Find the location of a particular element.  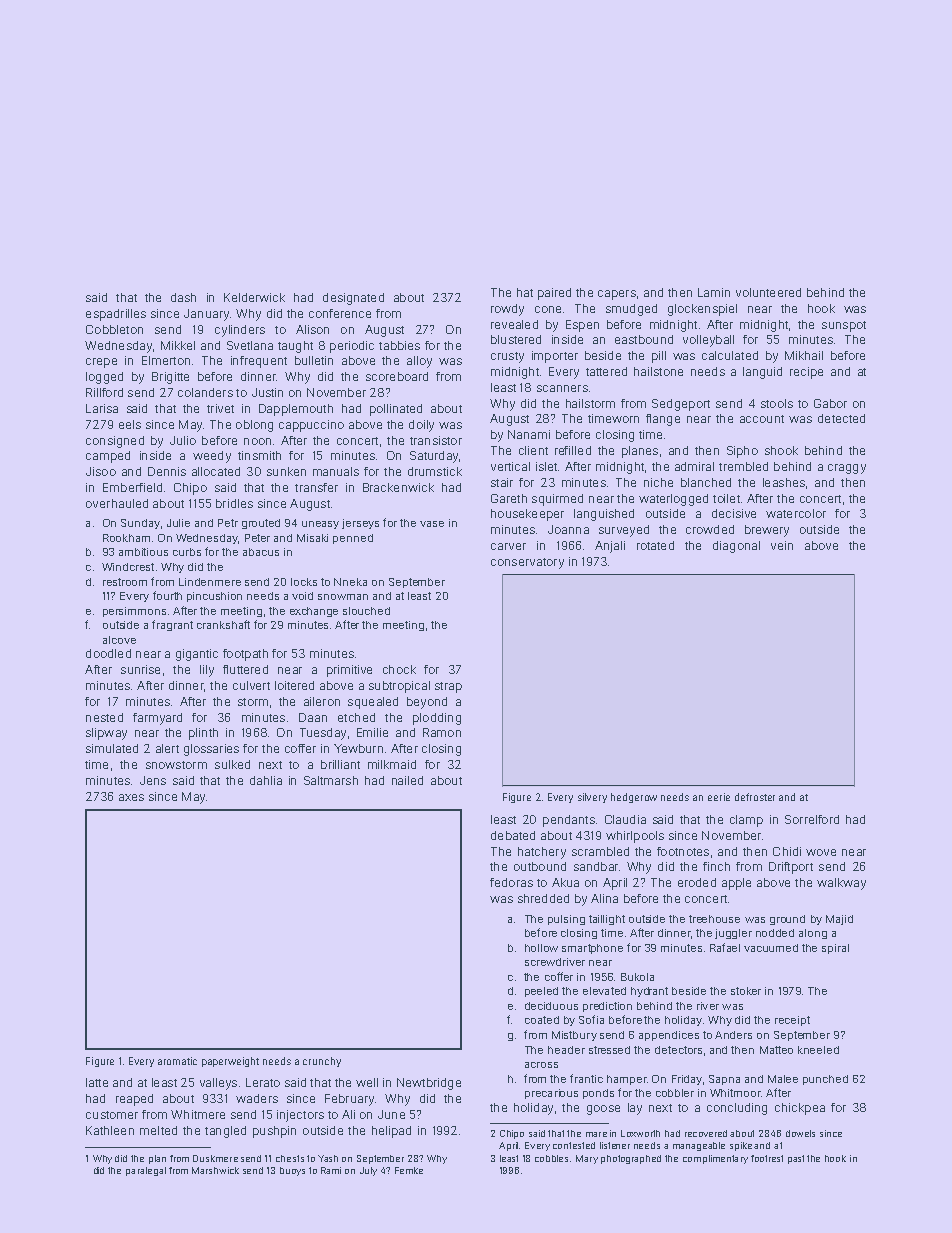

Sorrelford is located at coordinates (812, 819).
